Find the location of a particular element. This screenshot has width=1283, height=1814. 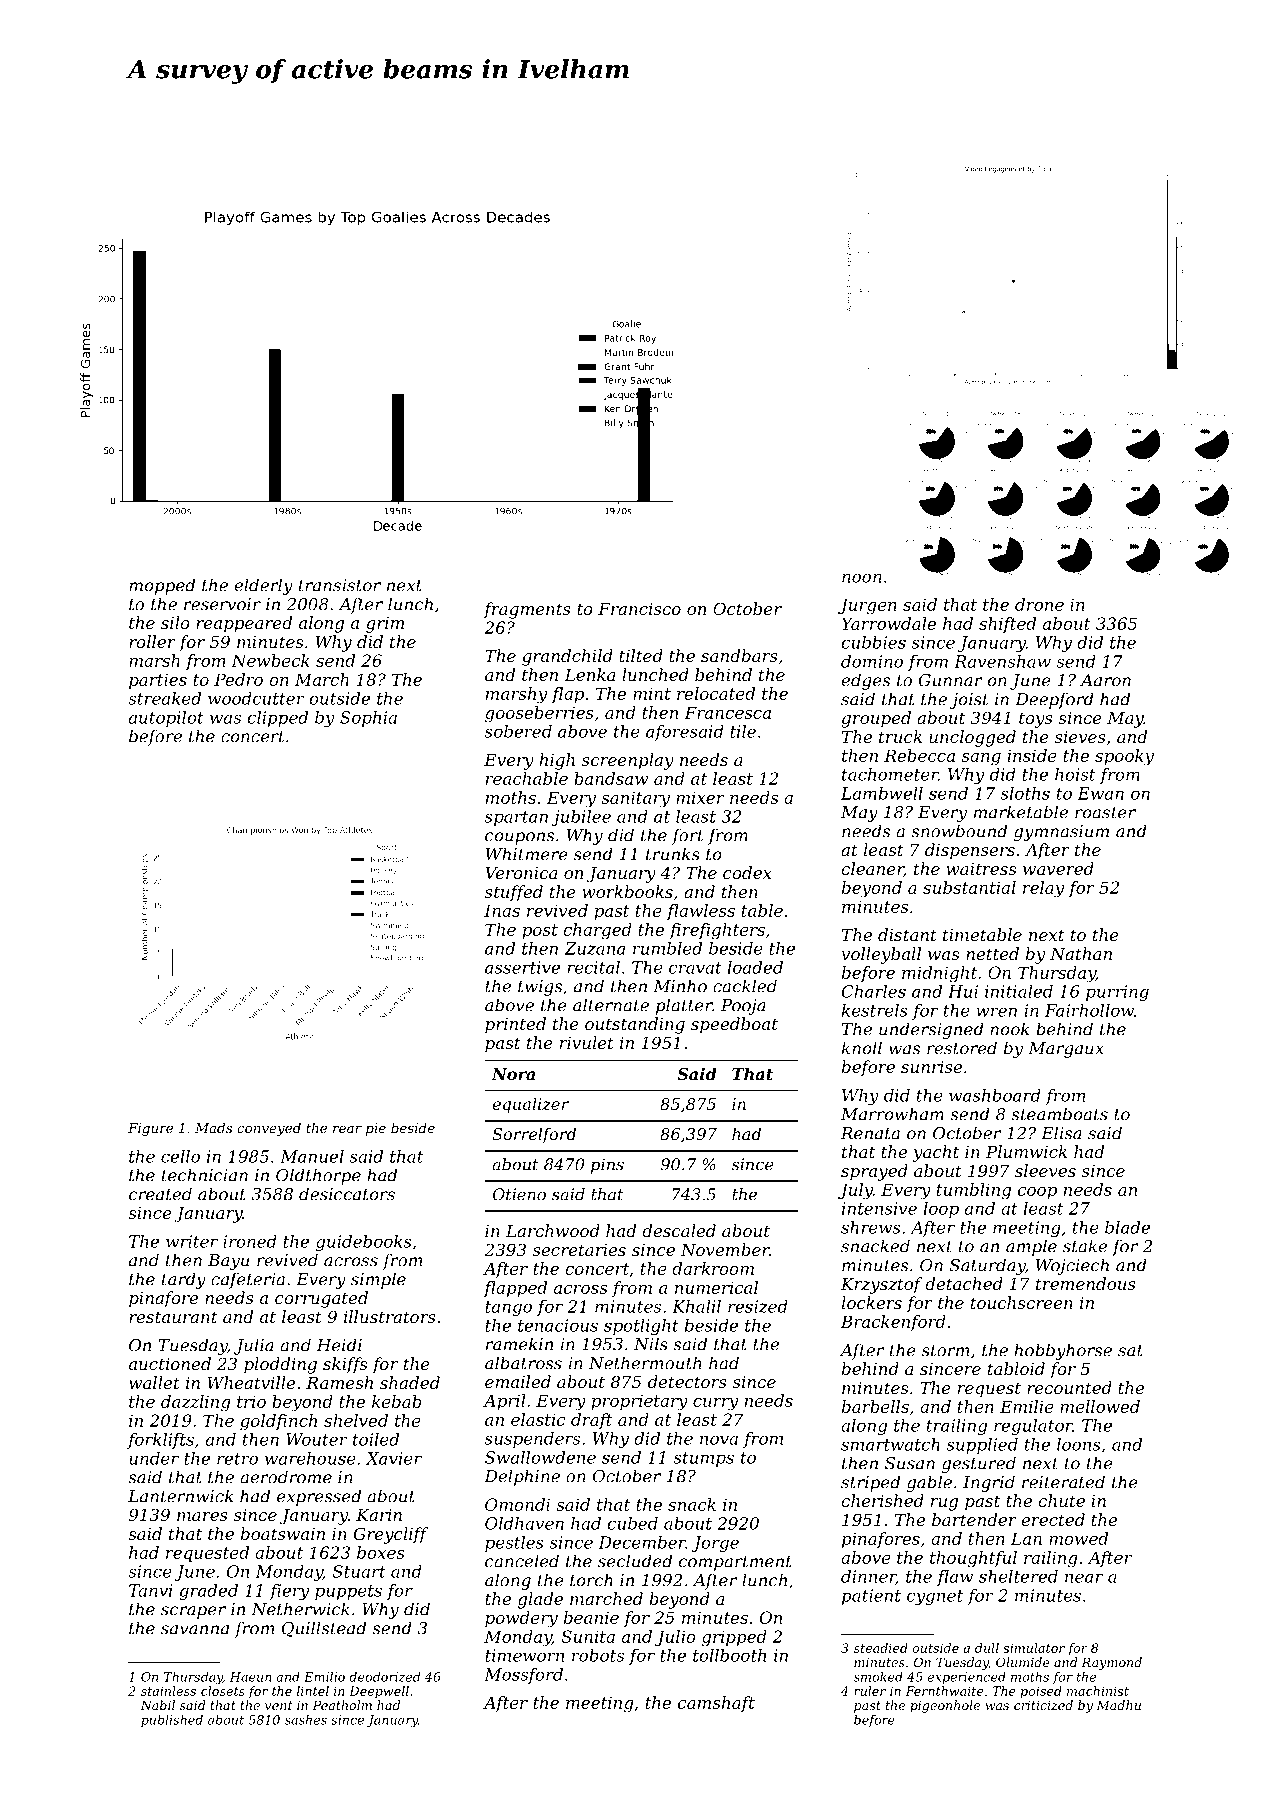

Swallowdene is located at coordinates (540, 1457).
